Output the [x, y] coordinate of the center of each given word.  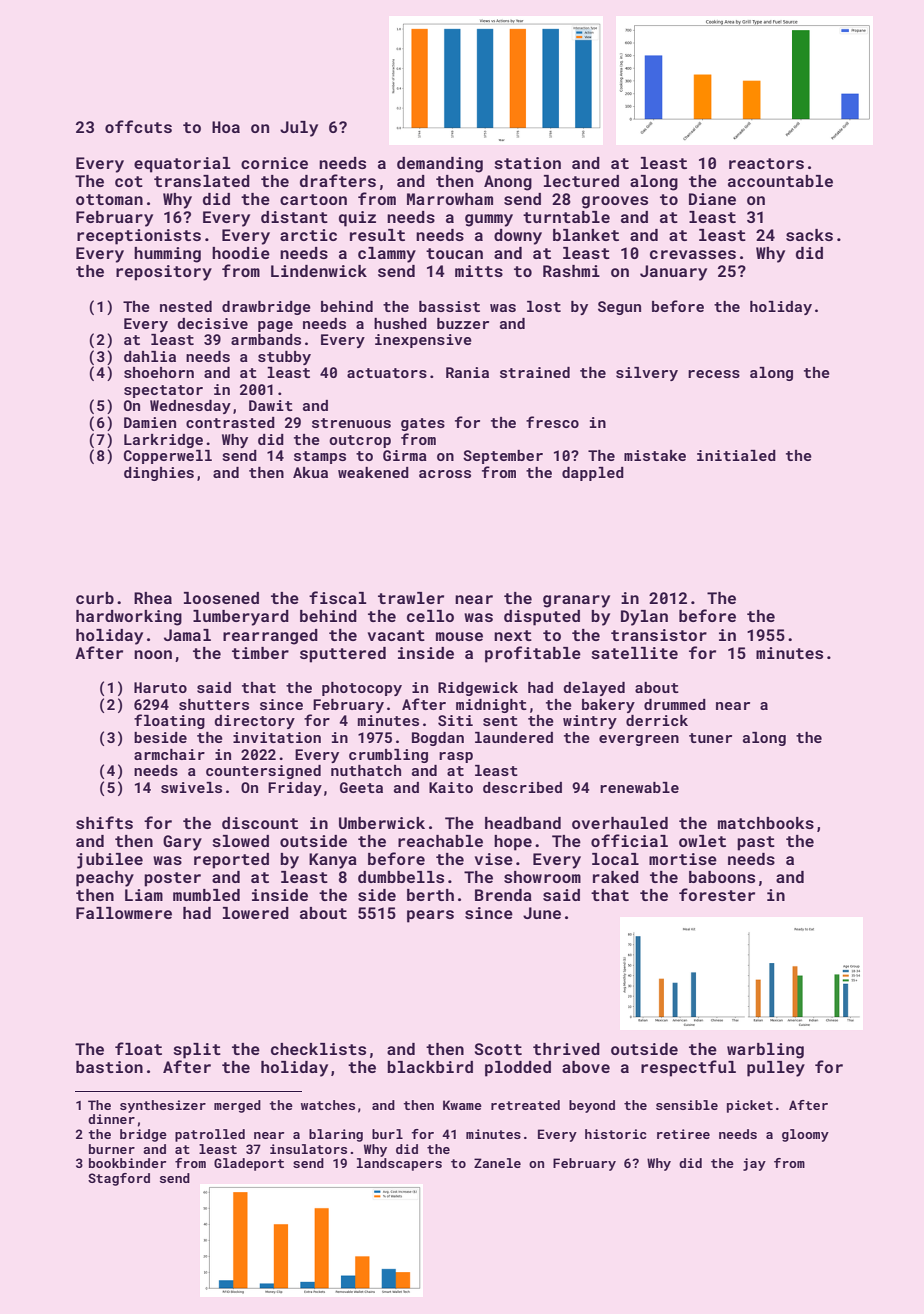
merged [237, 1106]
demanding [440, 165]
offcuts [138, 126]
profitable [533, 654]
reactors [766, 163]
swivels [191, 787]
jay [754, 1164]
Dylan [644, 618]
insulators [308, 1149]
